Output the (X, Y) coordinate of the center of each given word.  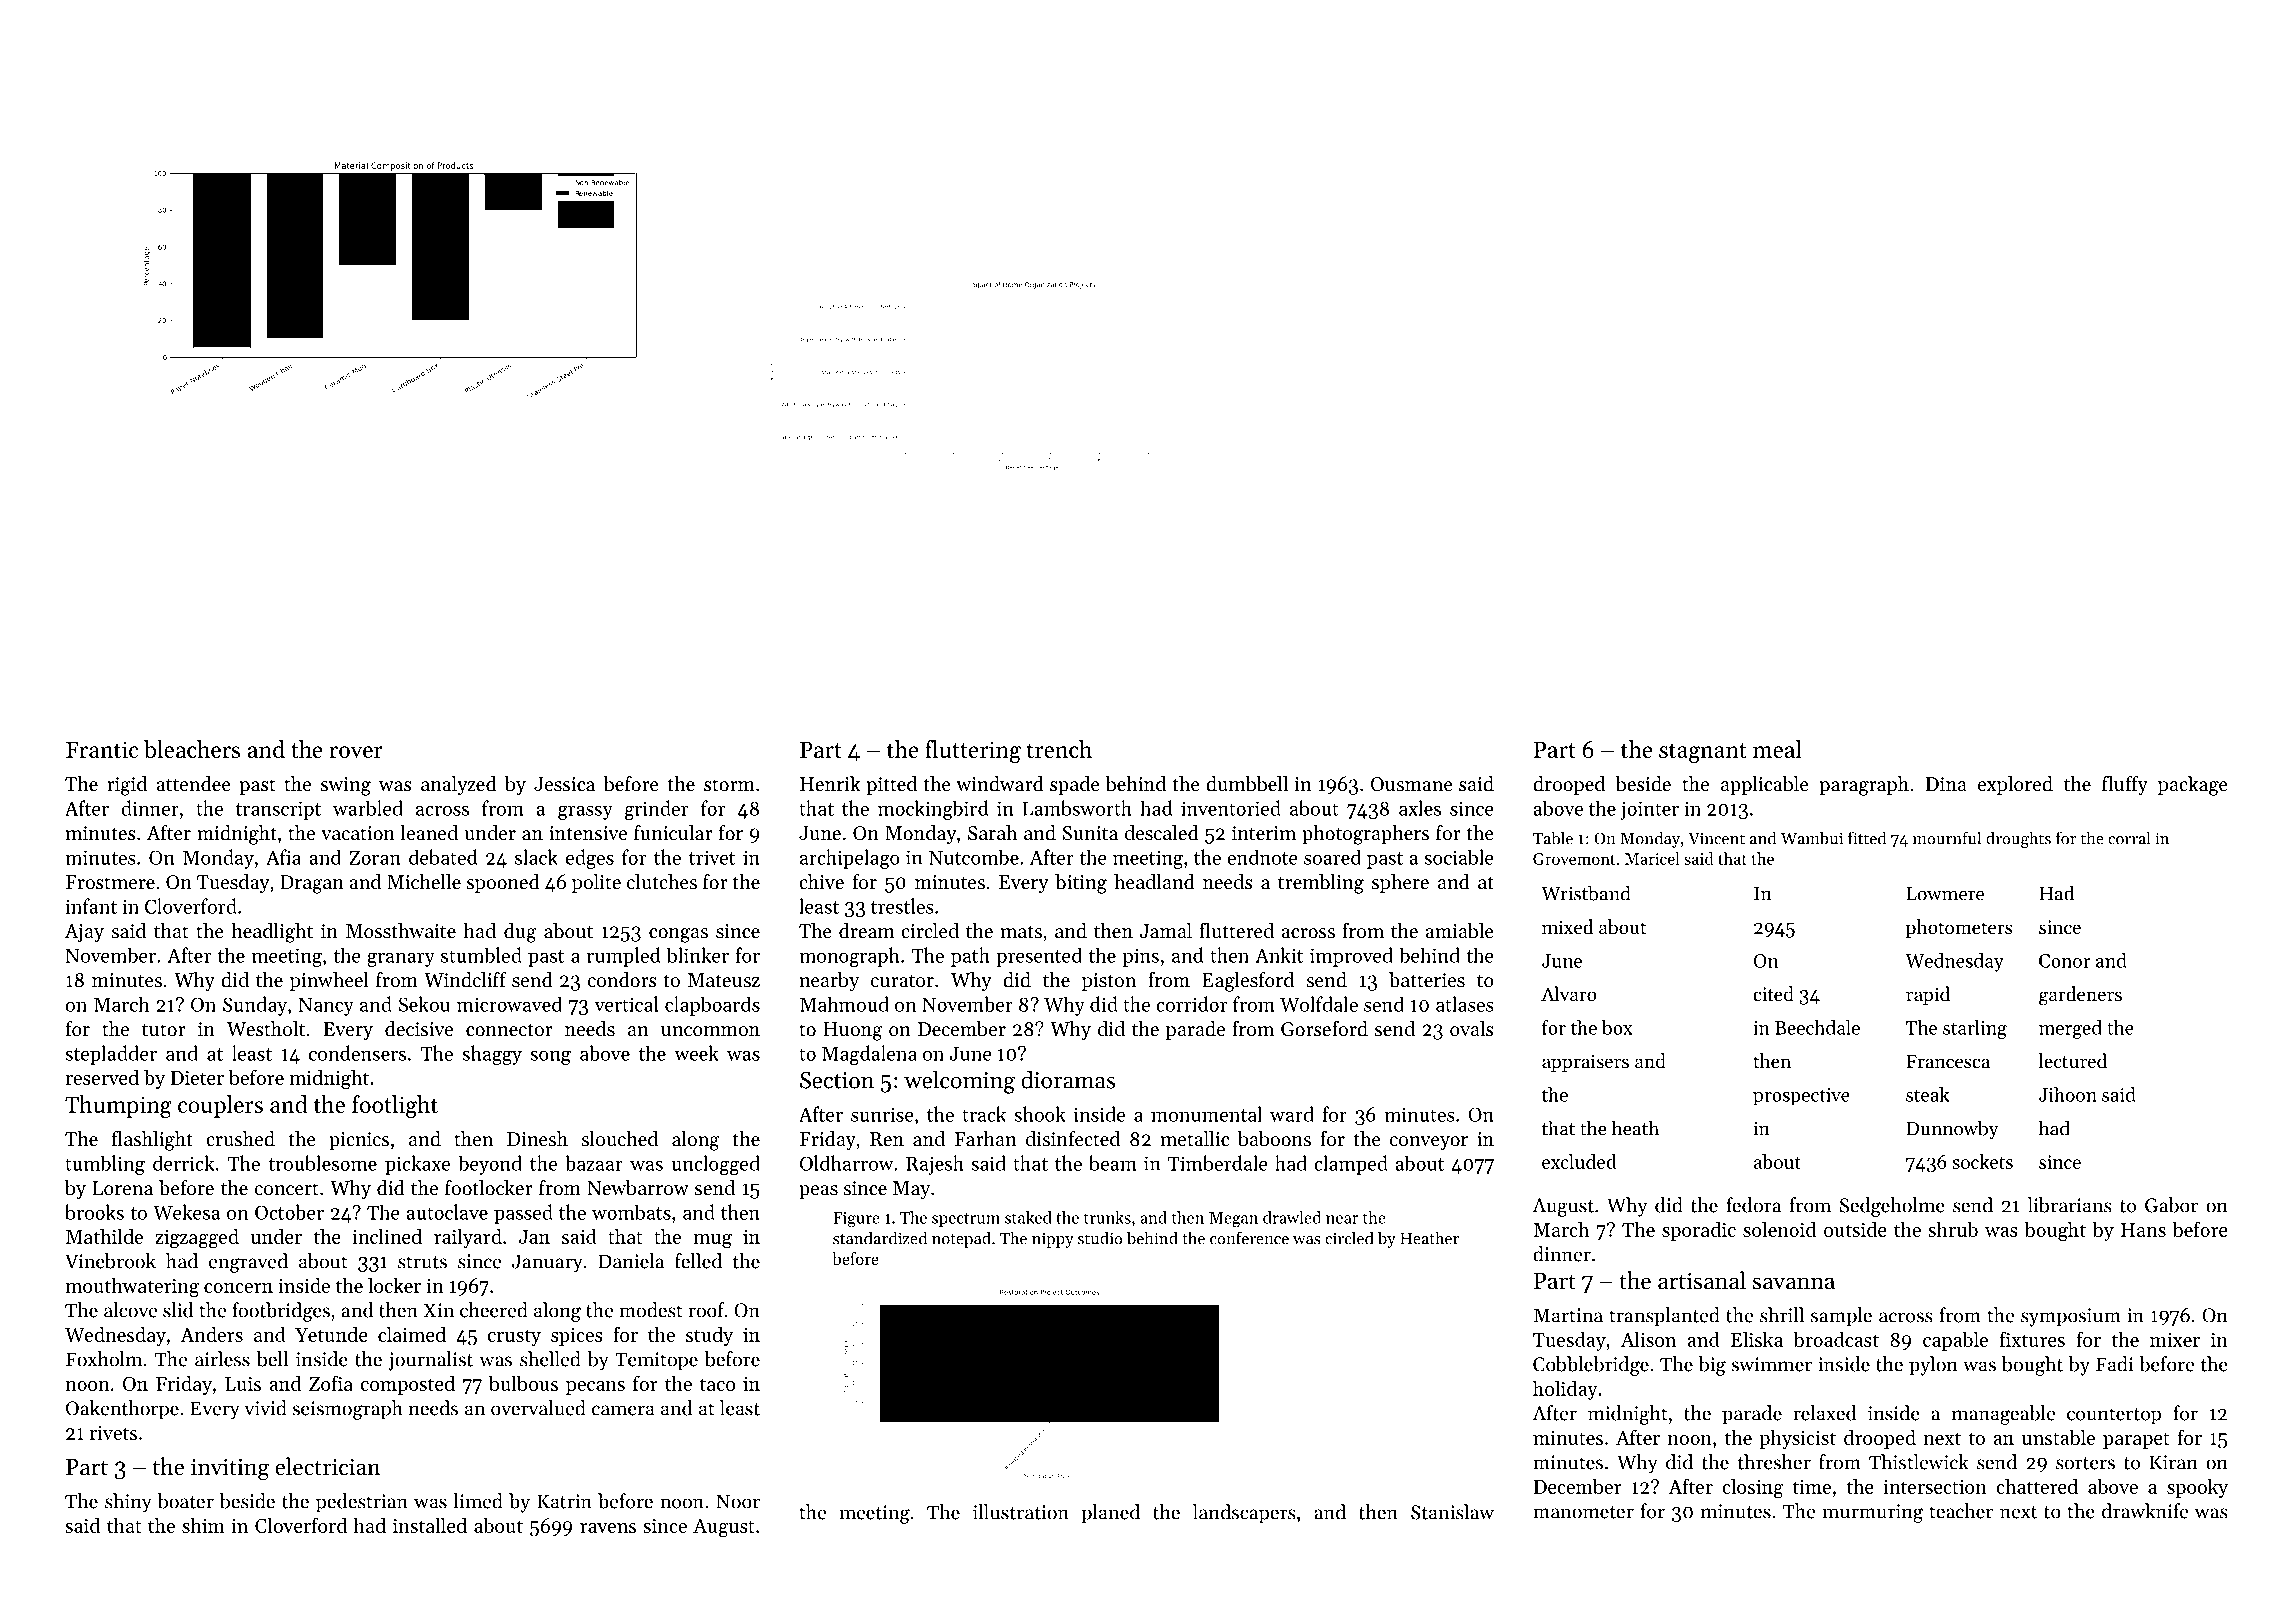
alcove (130, 1310)
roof (706, 1310)
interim (1264, 833)
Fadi (2115, 1364)
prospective (1801, 1097)
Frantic (102, 749)
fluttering (973, 751)
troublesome (322, 1163)
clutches (662, 882)
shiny (128, 1503)
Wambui (1812, 838)
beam (1113, 1163)
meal (1777, 749)
